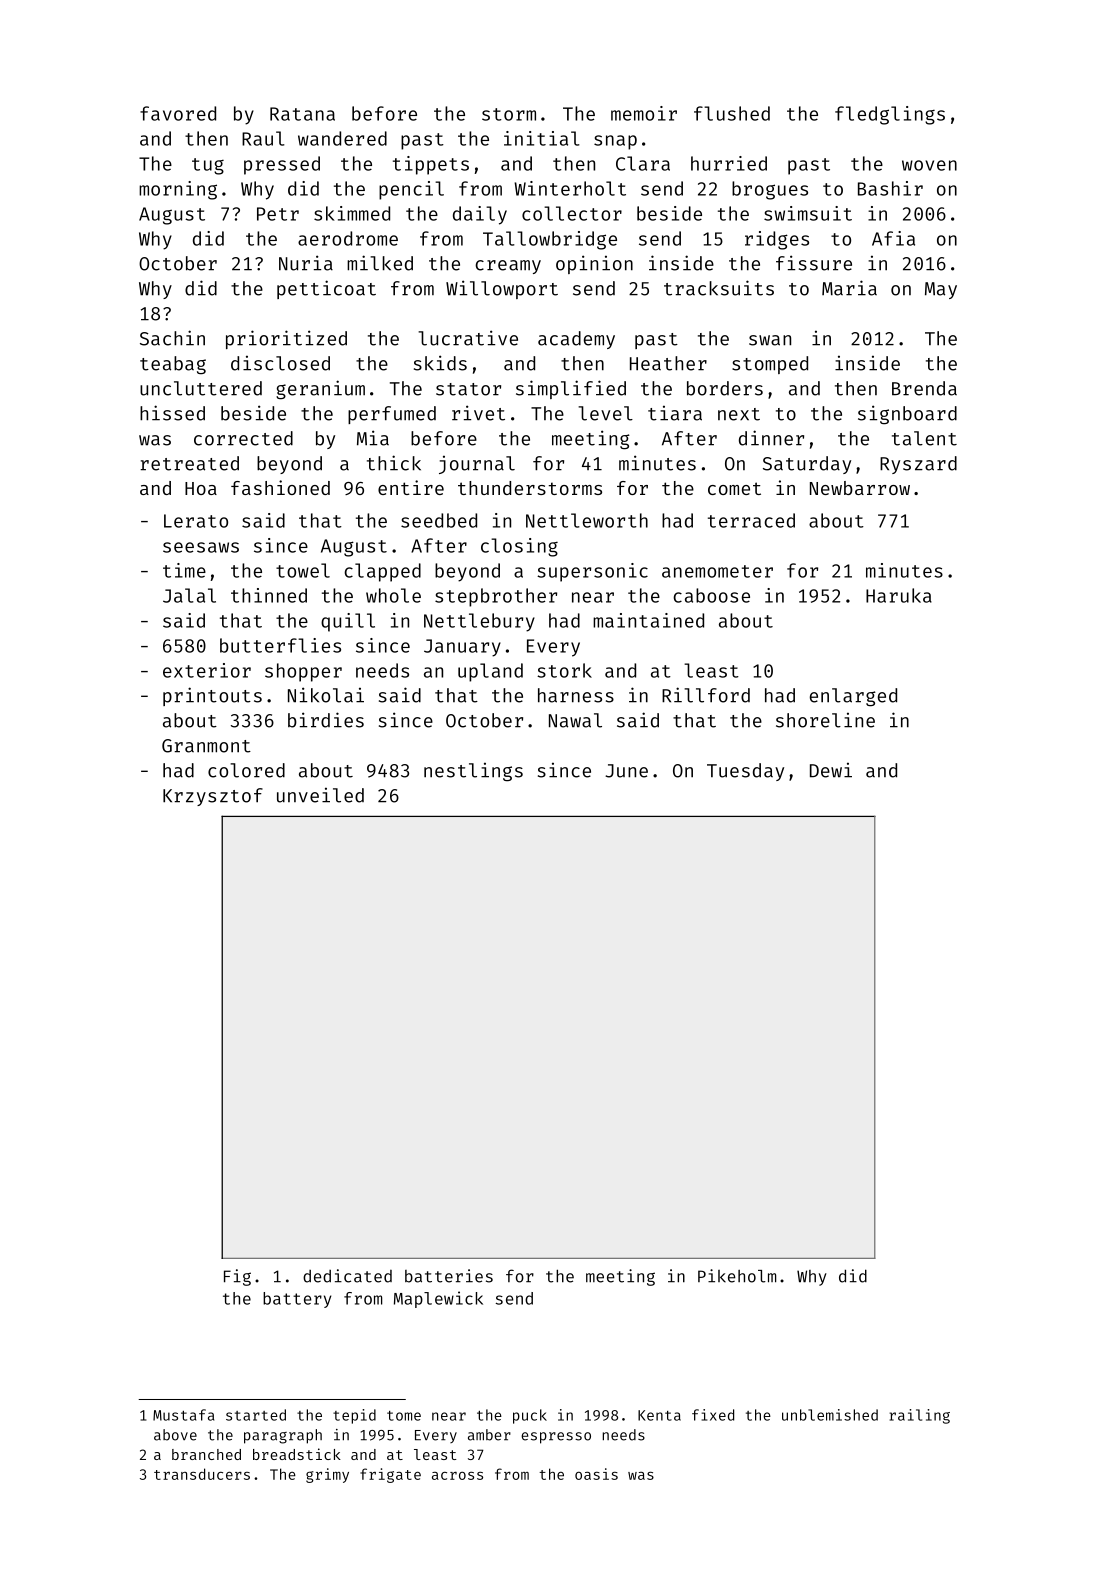  I want to click on Ratana, so click(302, 114).
